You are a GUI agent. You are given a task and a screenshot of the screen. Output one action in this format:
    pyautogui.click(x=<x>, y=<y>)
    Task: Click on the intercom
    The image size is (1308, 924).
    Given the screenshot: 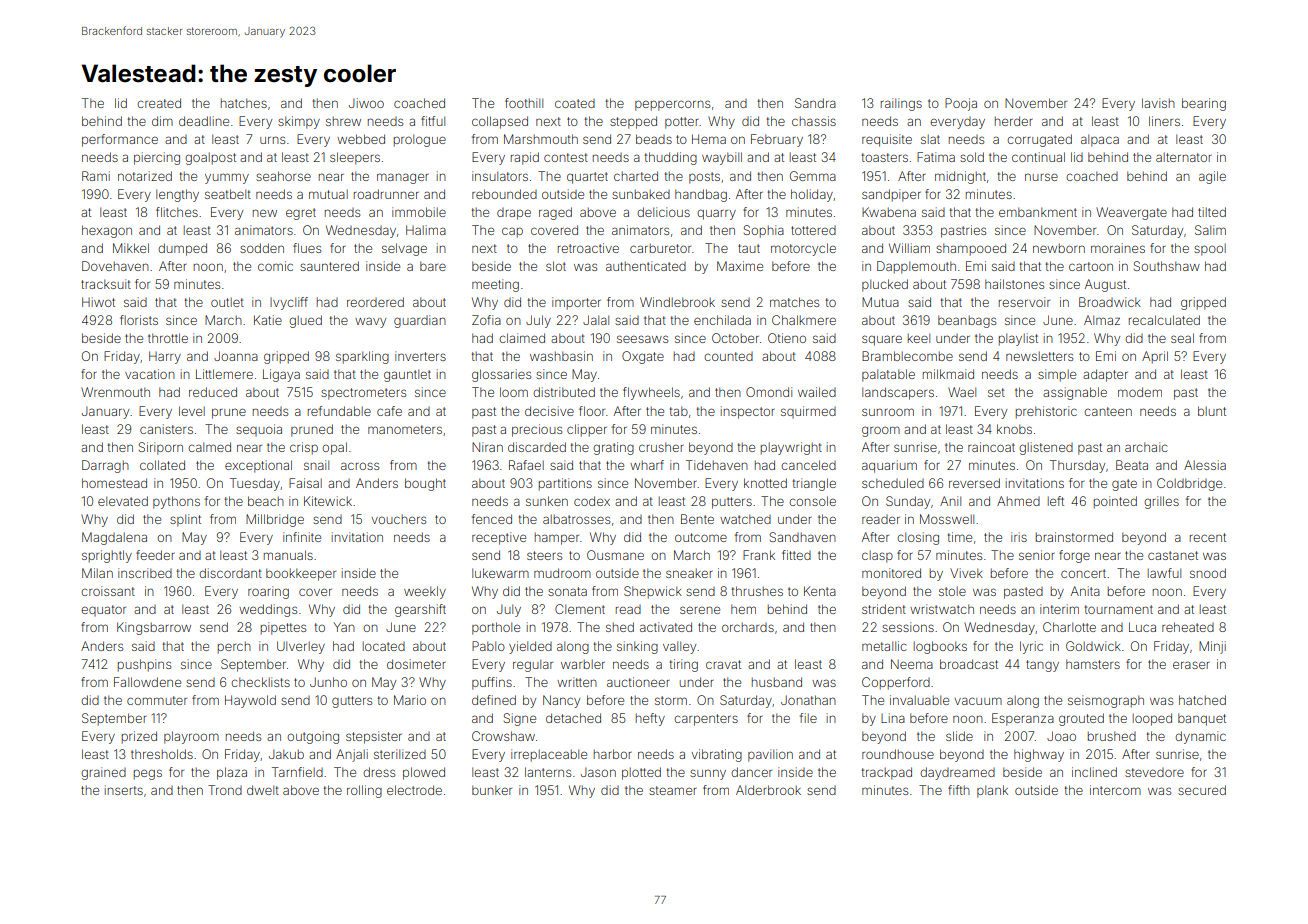 What is the action you would take?
    pyautogui.click(x=1115, y=790)
